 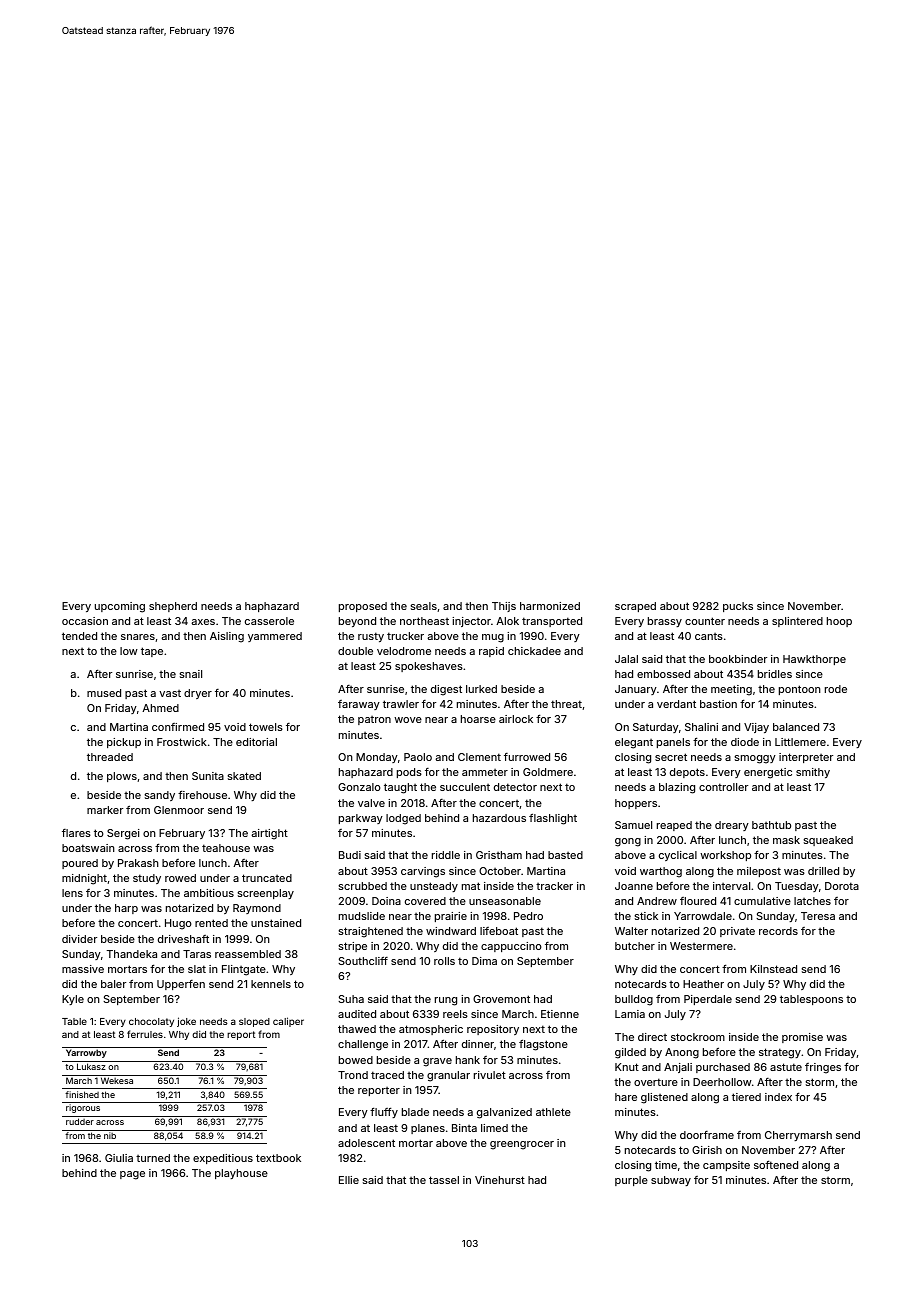 What do you see at coordinates (208, 776) in the screenshot?
I see `Sunita` at bounding box center [208, 776].
